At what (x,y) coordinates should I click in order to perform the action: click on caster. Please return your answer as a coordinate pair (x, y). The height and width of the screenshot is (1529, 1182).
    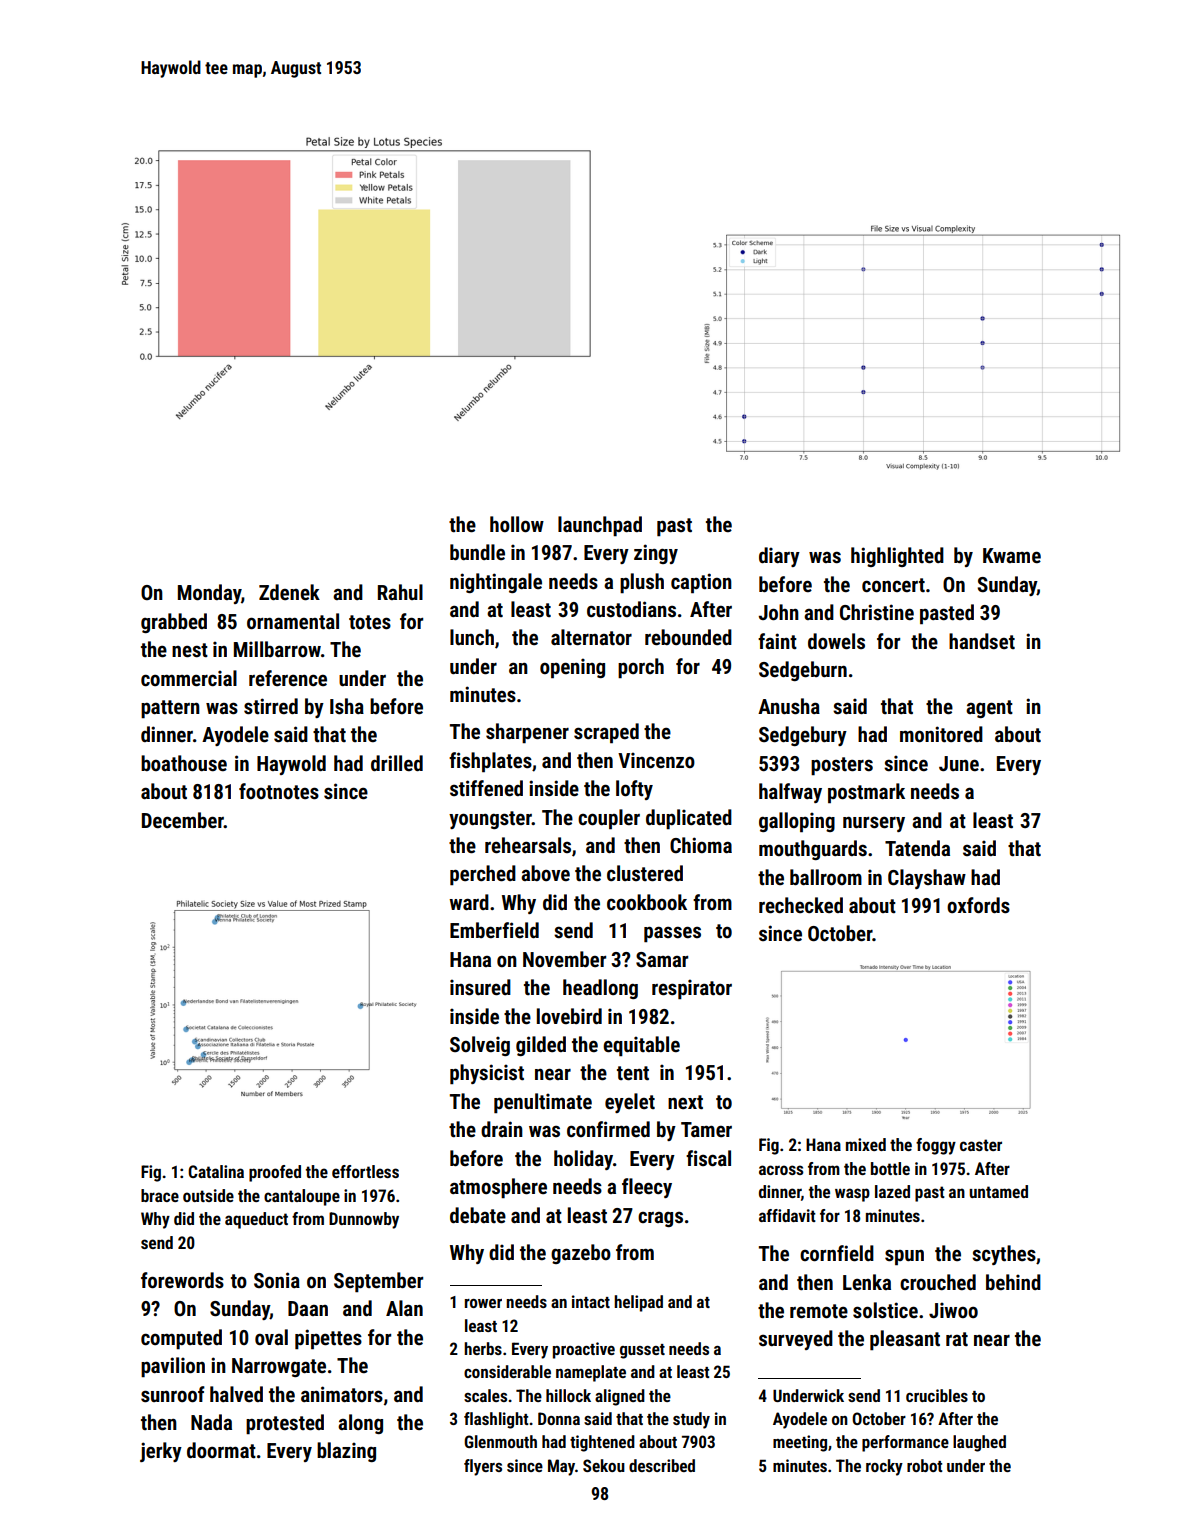
    Looking at the image, I should click on (981, 1145).
